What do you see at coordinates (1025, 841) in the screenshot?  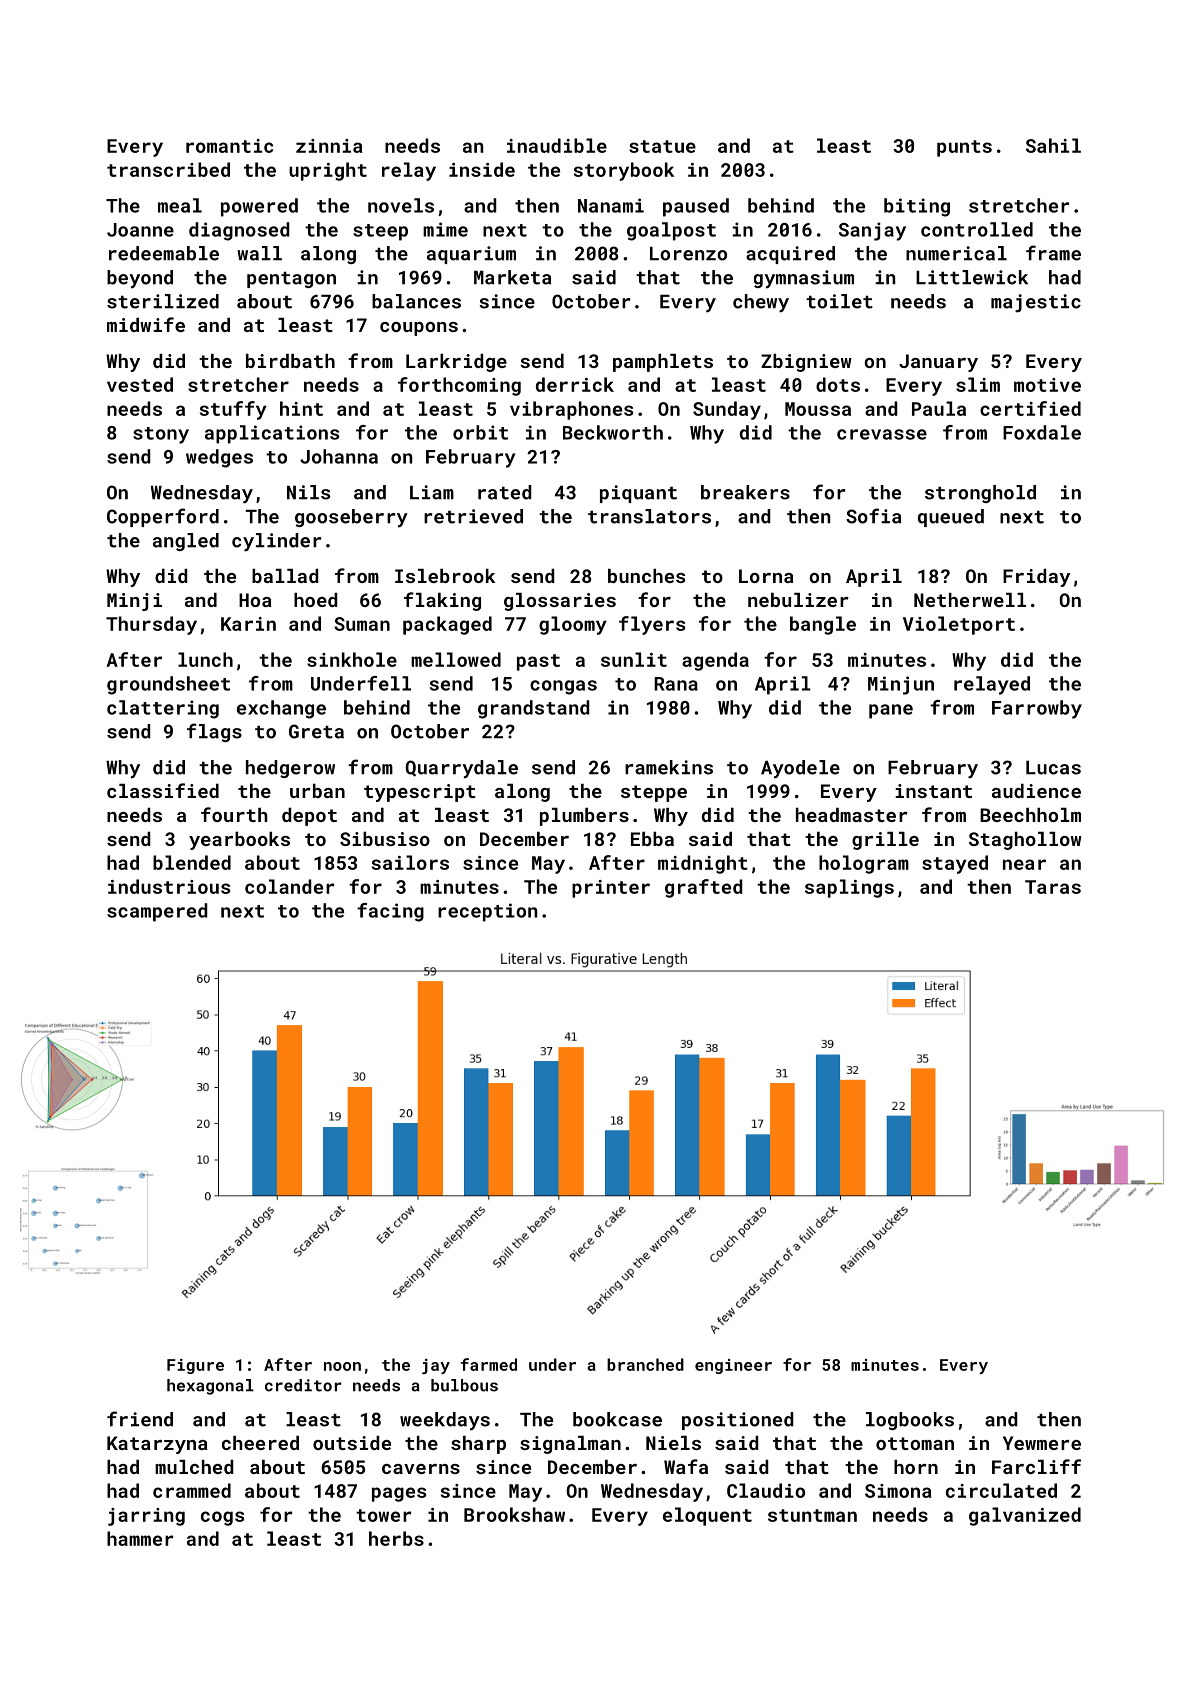 I see `Staghollow` at bounding box center [1025, 841].
